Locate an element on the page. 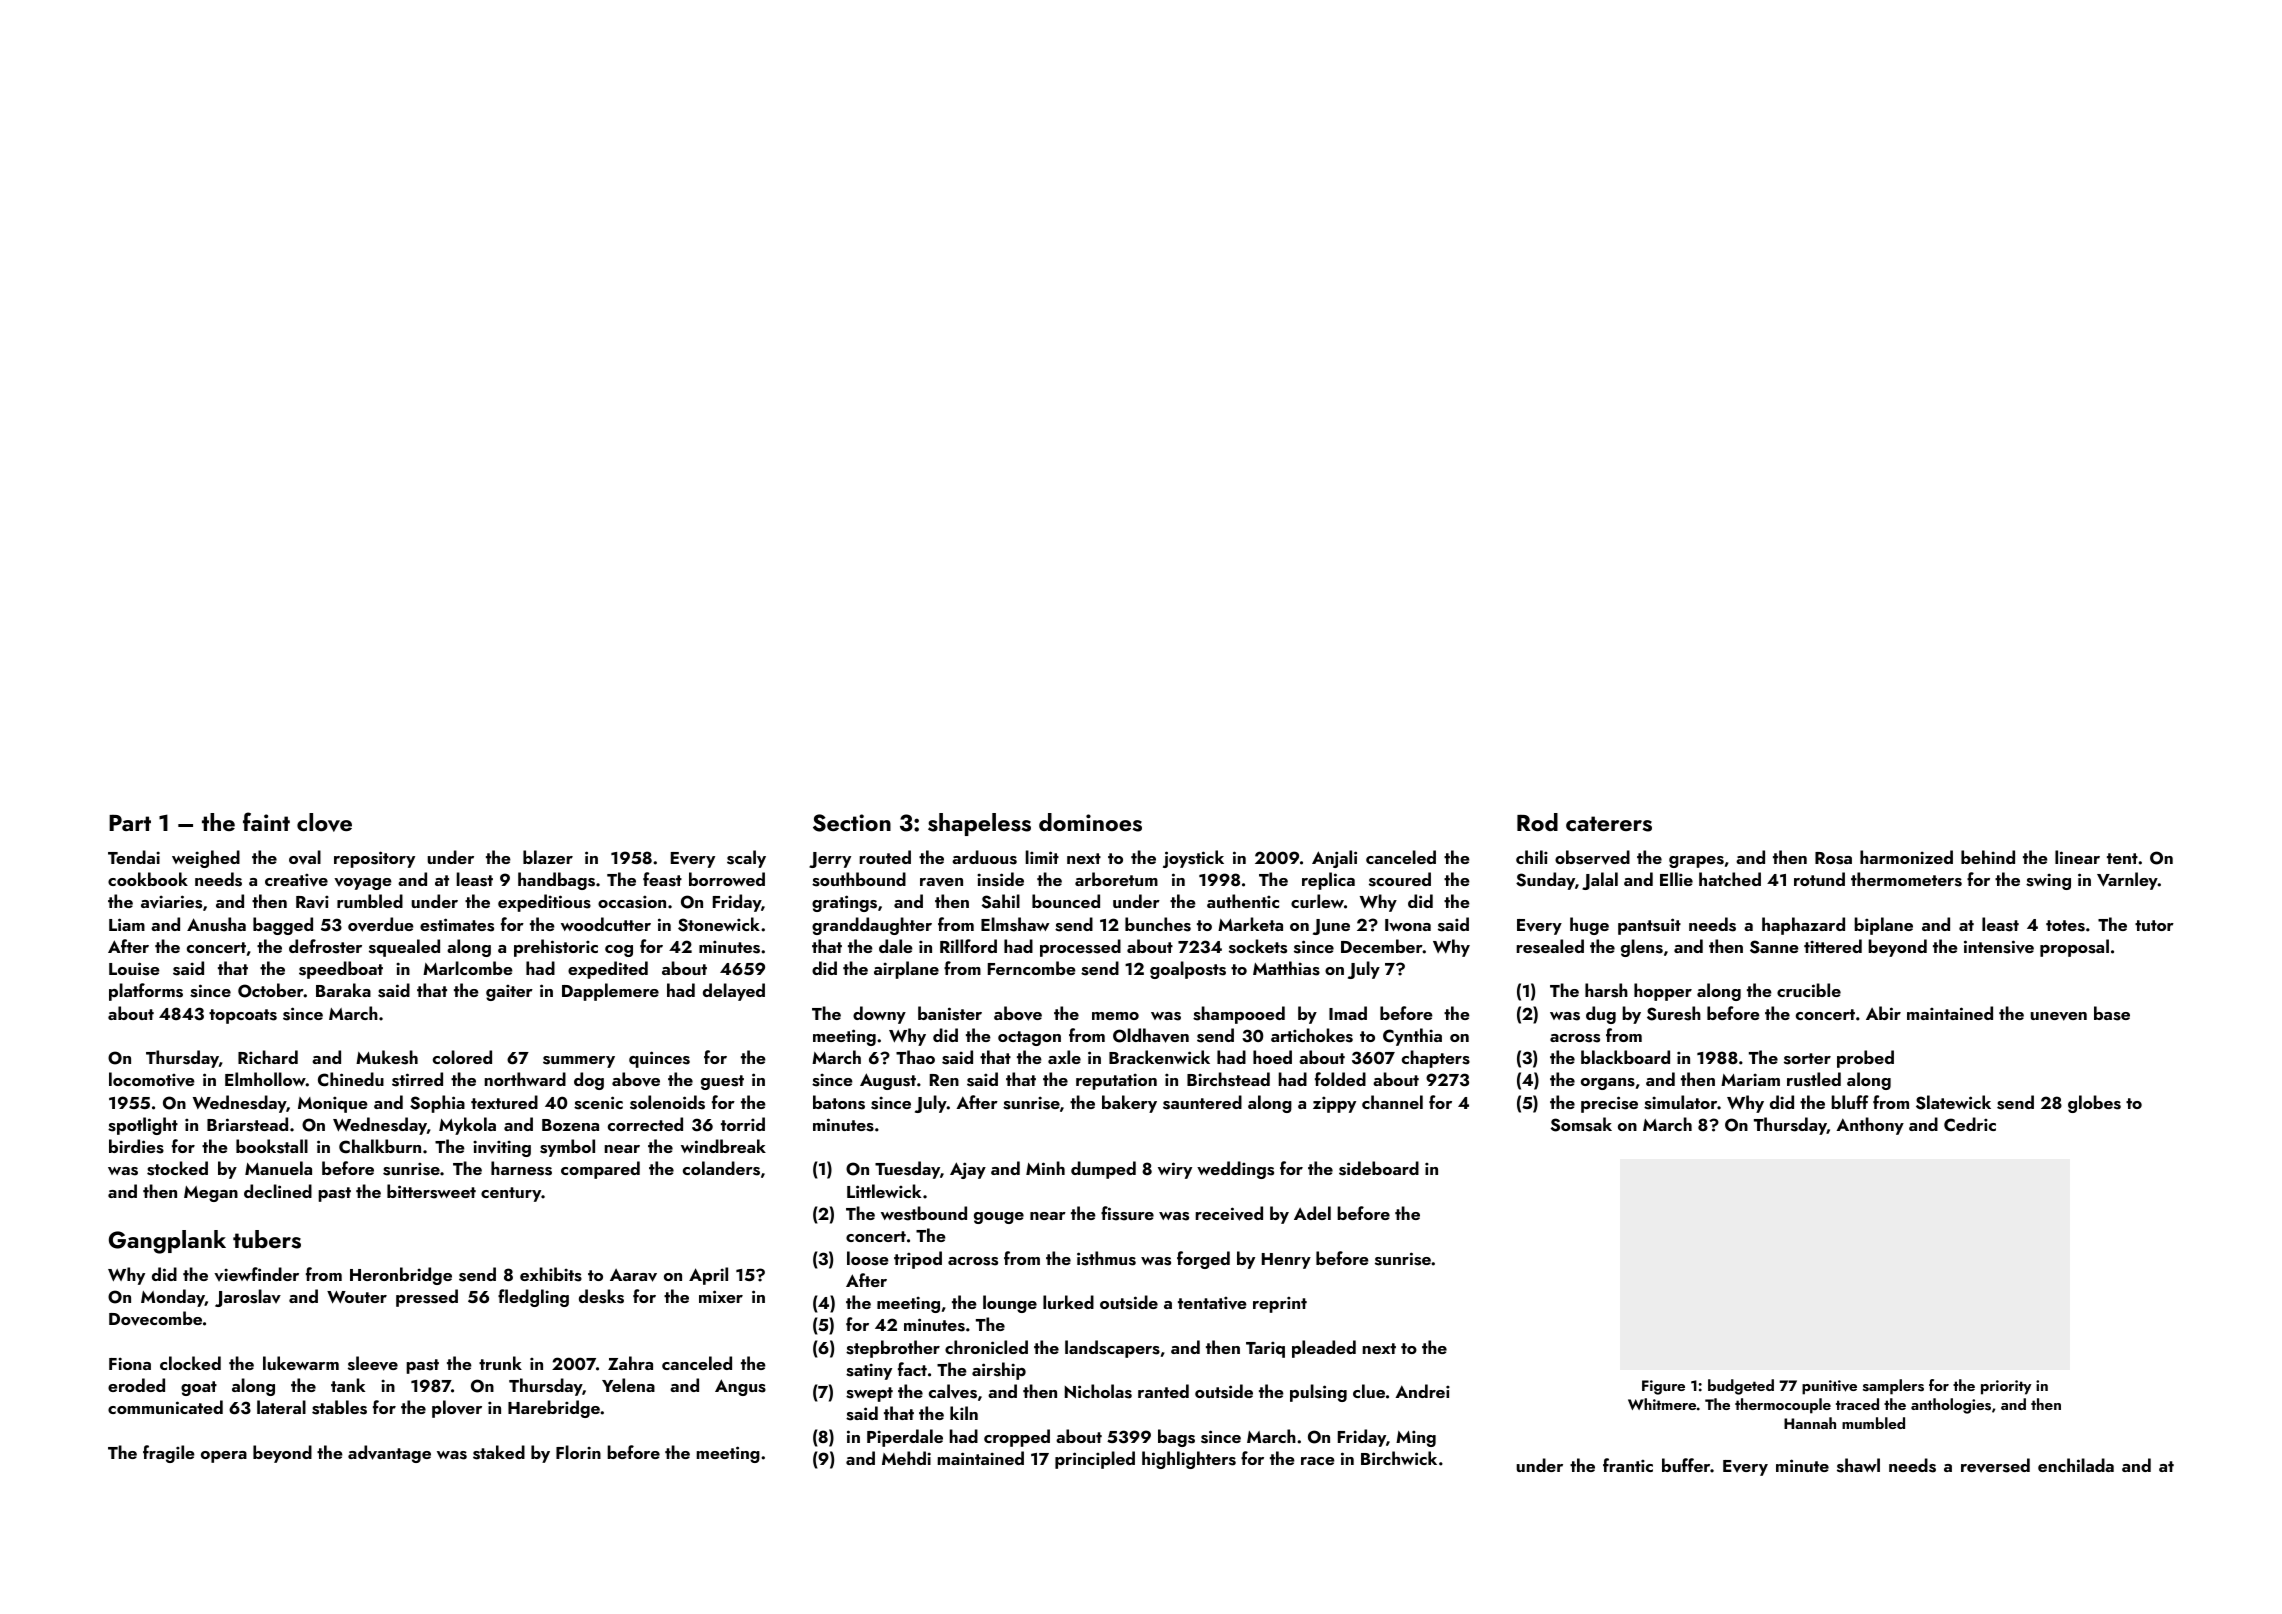 The width and height of the page is (2282, 1614). buffer is located at coordinates (1686, 1465).
